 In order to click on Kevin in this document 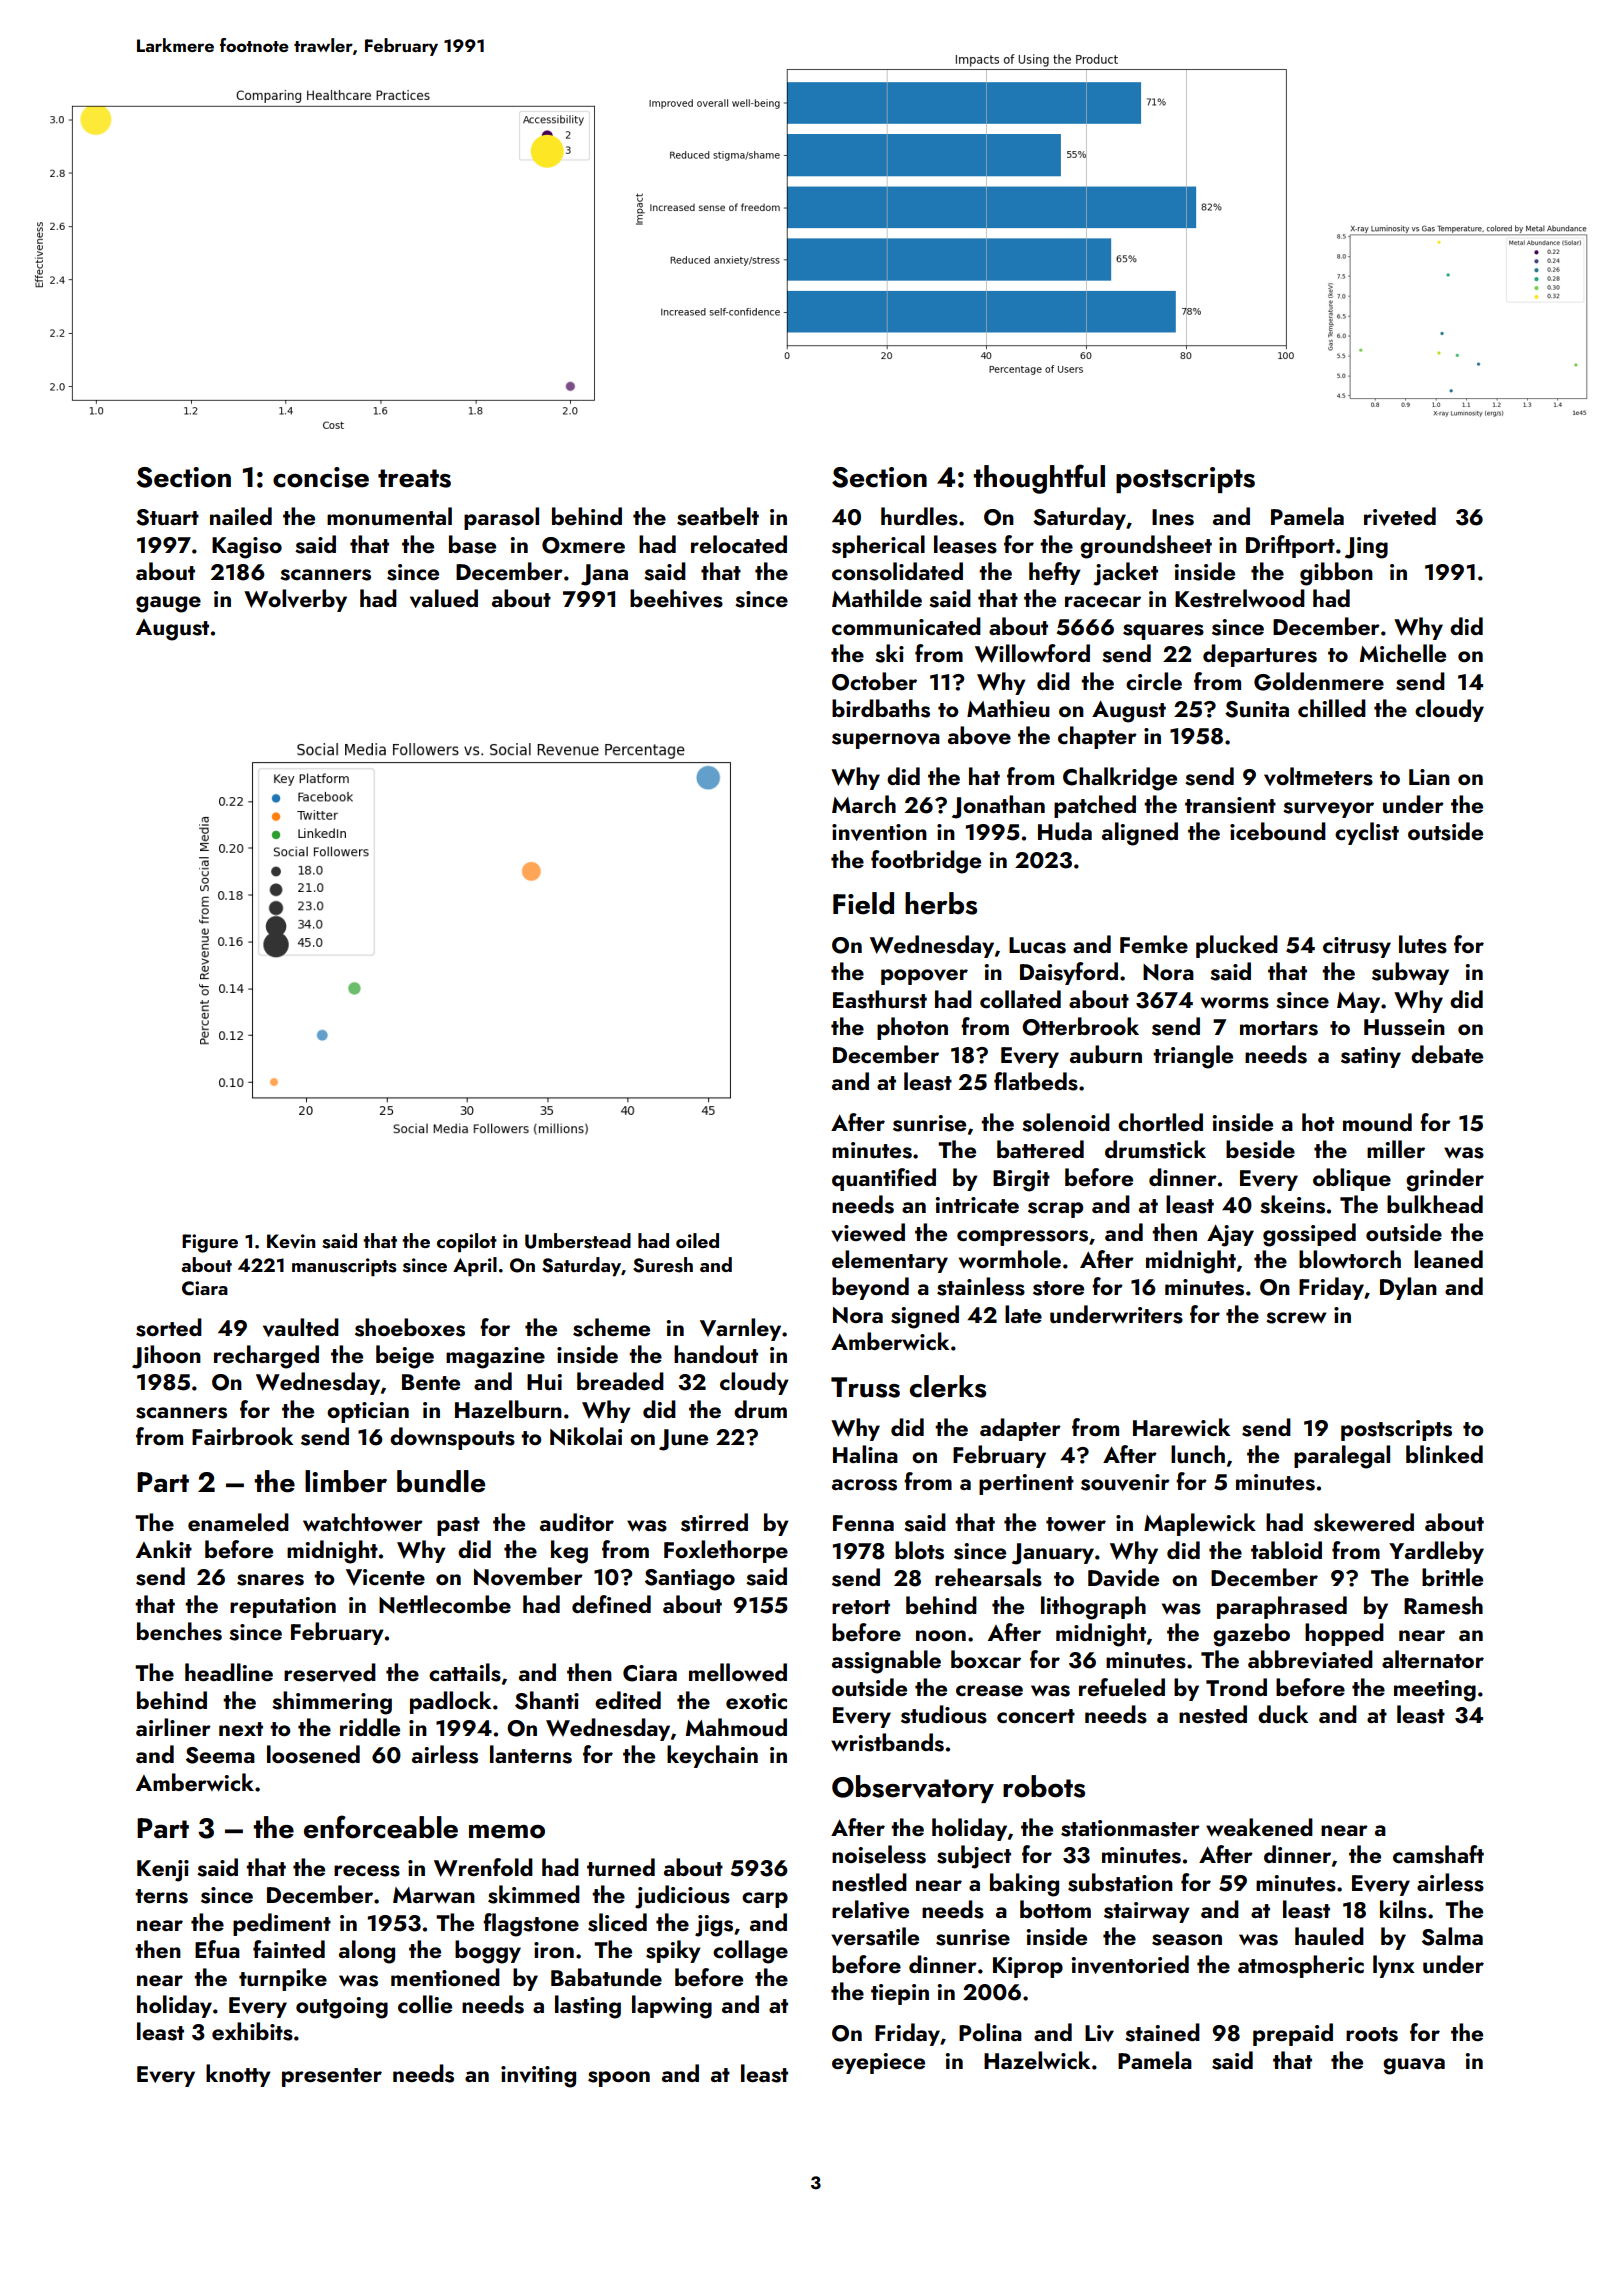, I will do `click(291, 1241)`.
